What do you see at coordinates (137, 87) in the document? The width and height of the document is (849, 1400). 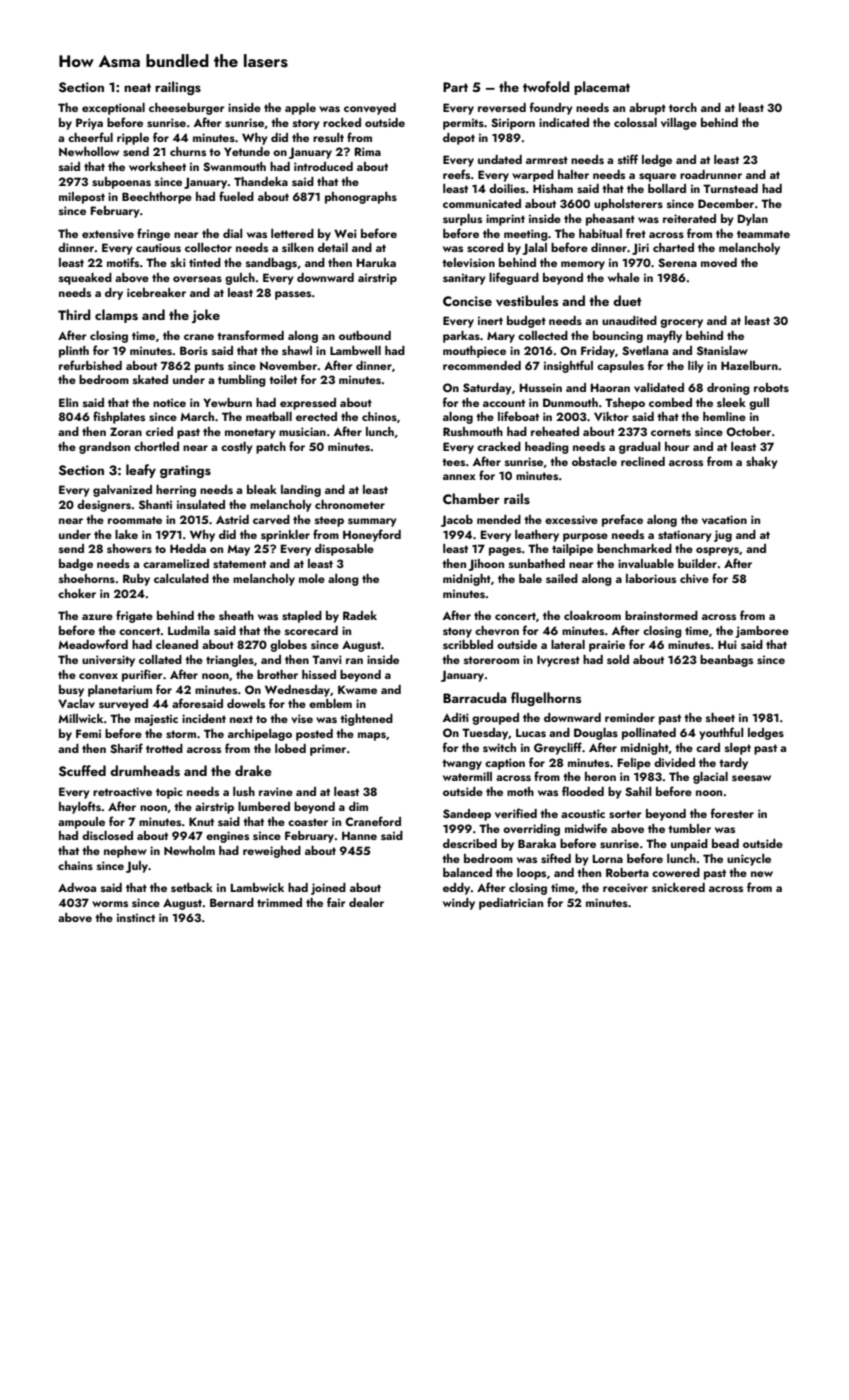 I see `neat` at bounding box center [137, 87].
